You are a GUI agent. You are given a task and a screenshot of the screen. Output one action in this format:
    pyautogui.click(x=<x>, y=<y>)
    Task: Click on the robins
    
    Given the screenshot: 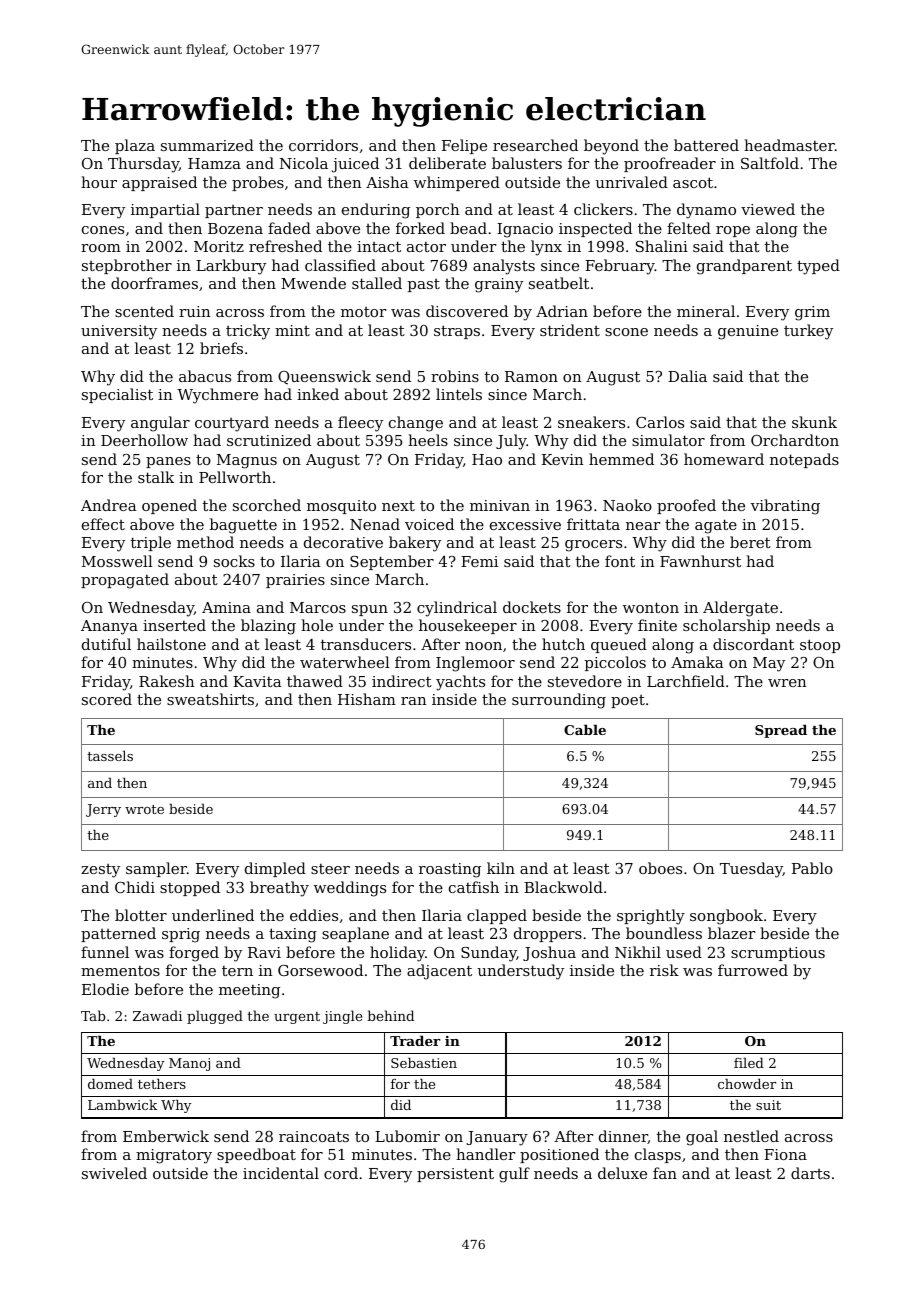 What is the action you would take?
    pyautogui.click(x=455, y=376)
